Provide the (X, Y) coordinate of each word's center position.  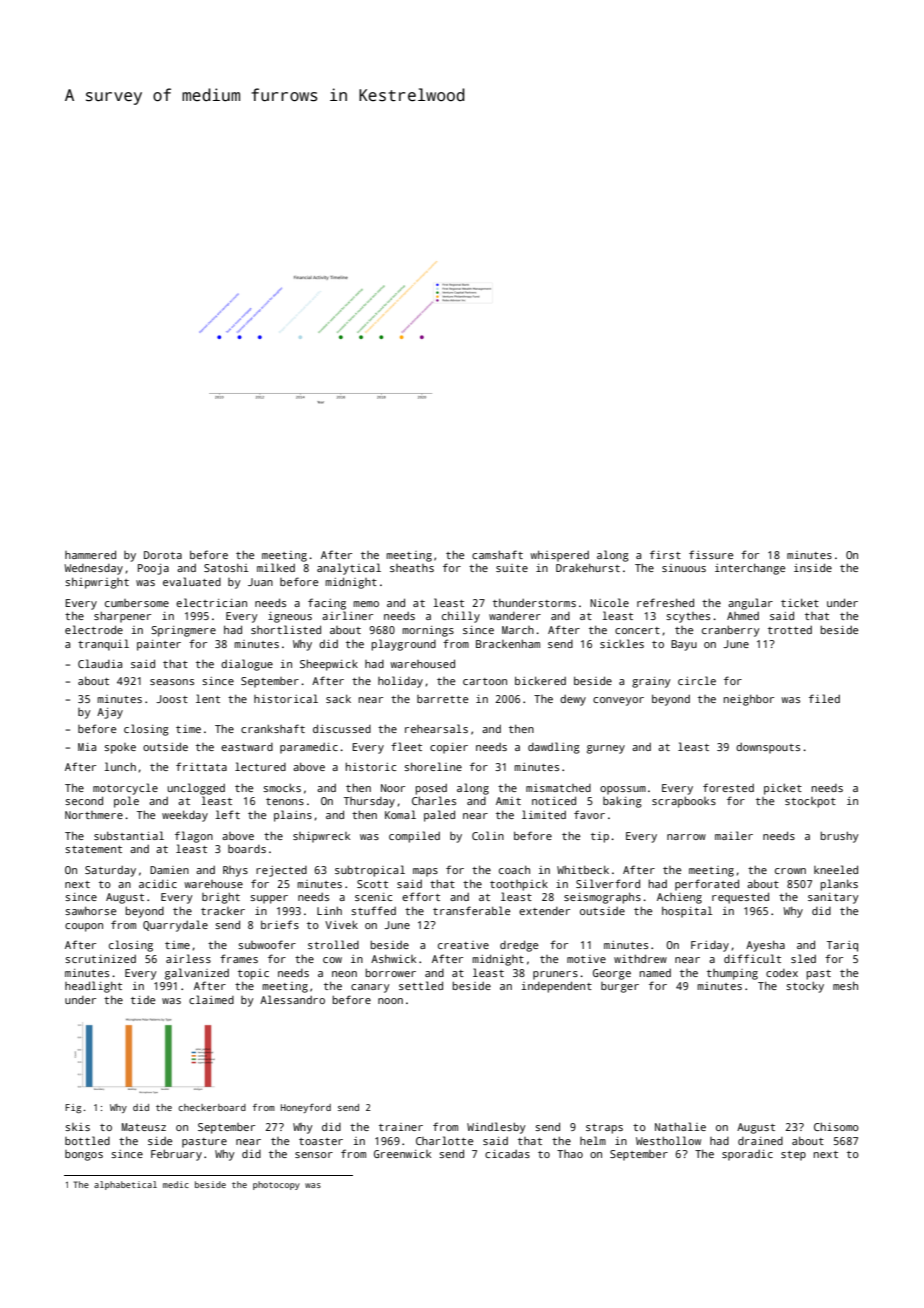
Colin (488, 835)
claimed (211, 999)
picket (783, 789)
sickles (622, 643)
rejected (281, 871)
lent (208, 698)
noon (390, 1001)
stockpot (810, 802)
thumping (732, 974)
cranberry (731, 631)
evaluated (192, 581)
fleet (406, 746)
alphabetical (125, 1185)
